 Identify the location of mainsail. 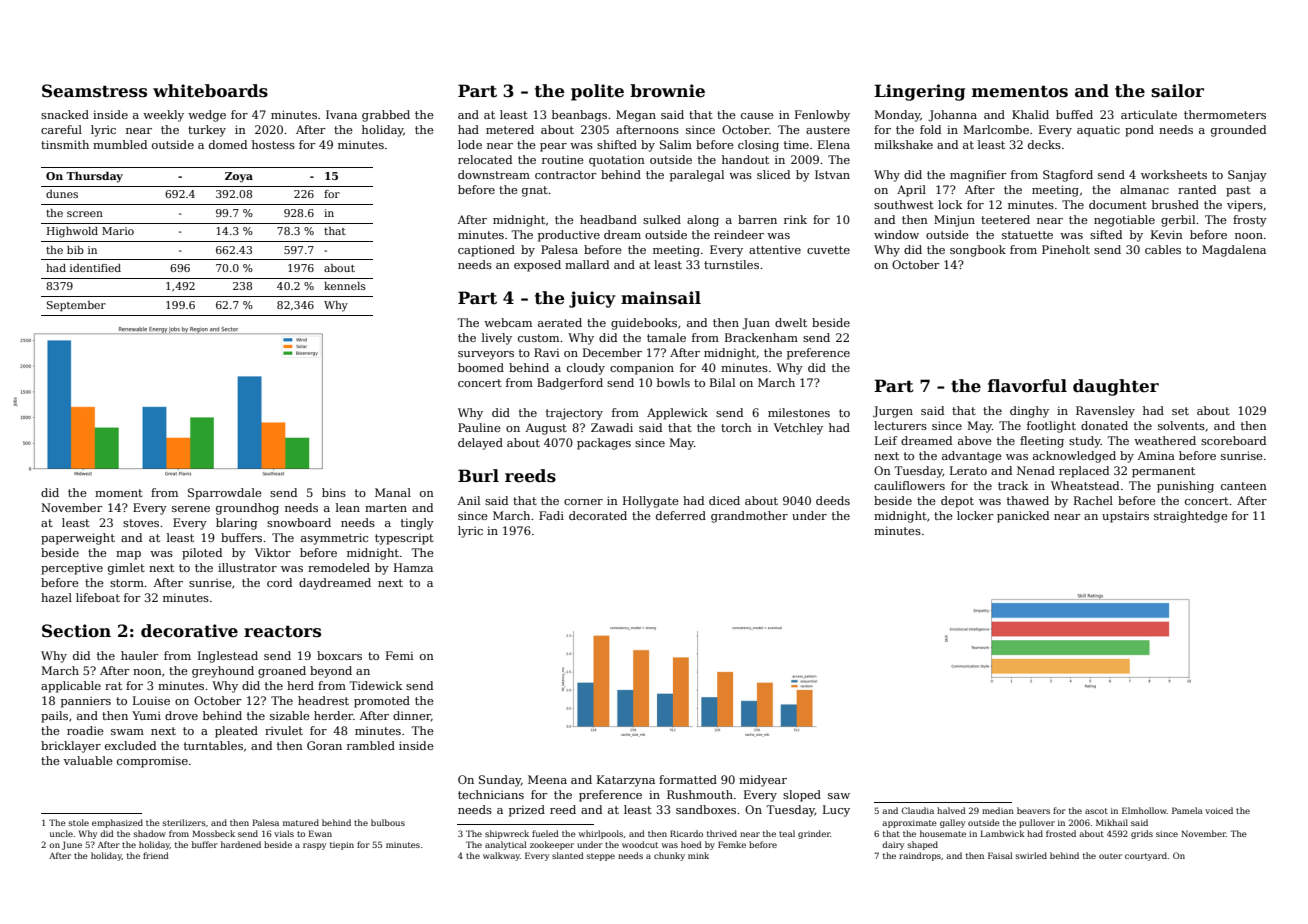
(661, 298).
